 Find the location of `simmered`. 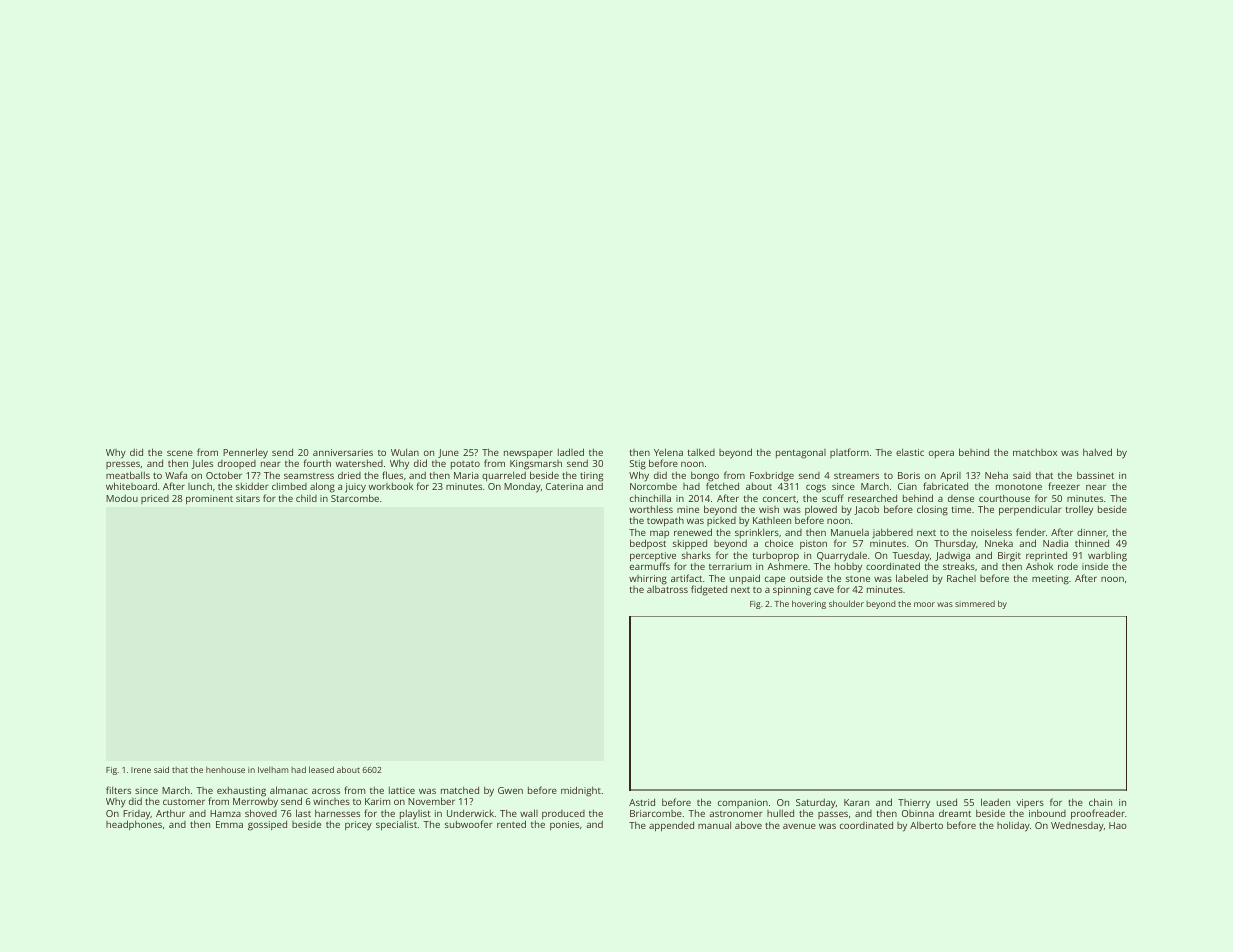

simmered is located at coordinates (975, 603).
